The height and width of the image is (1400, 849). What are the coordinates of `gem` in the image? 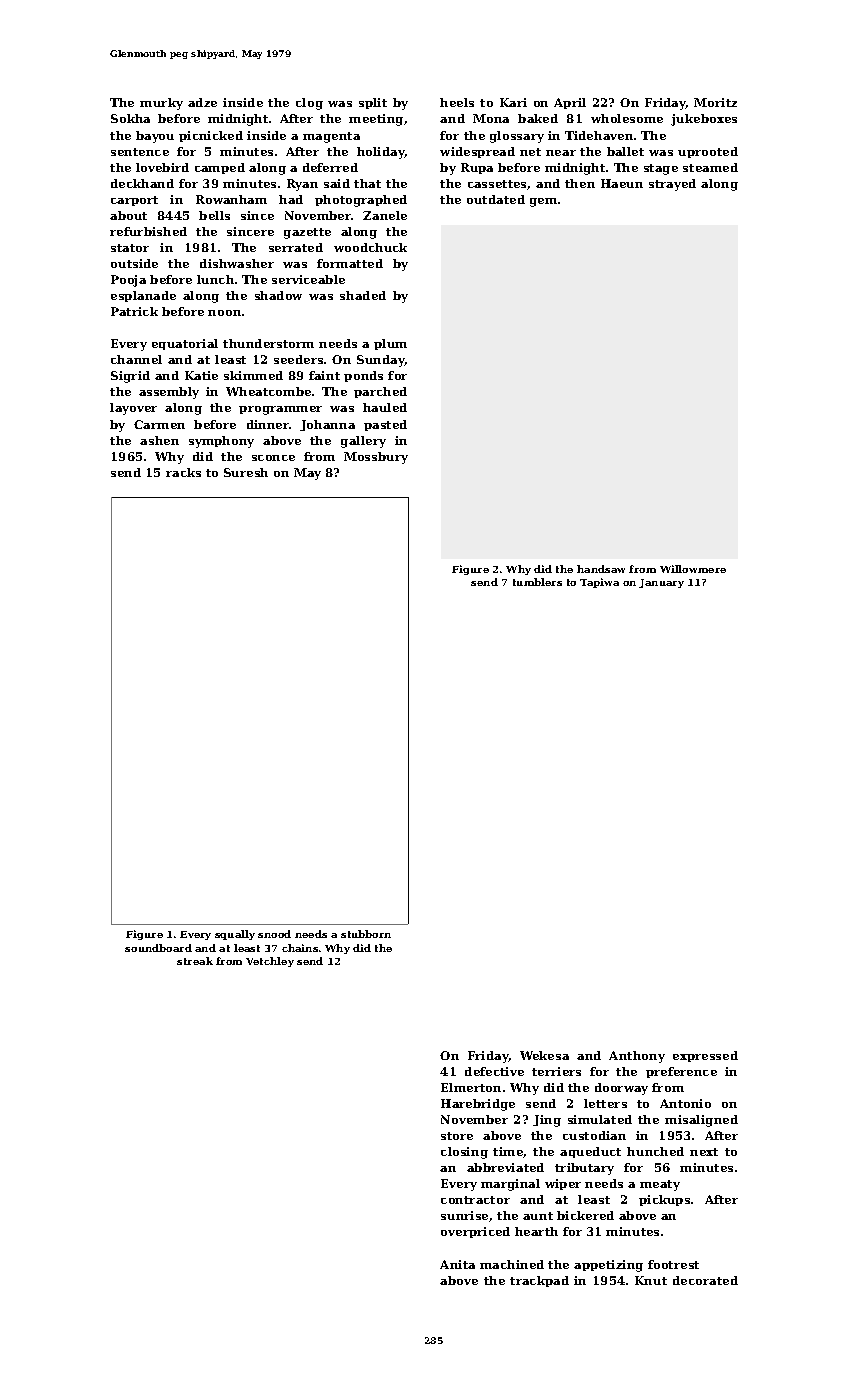 It's located at (543, 202).
